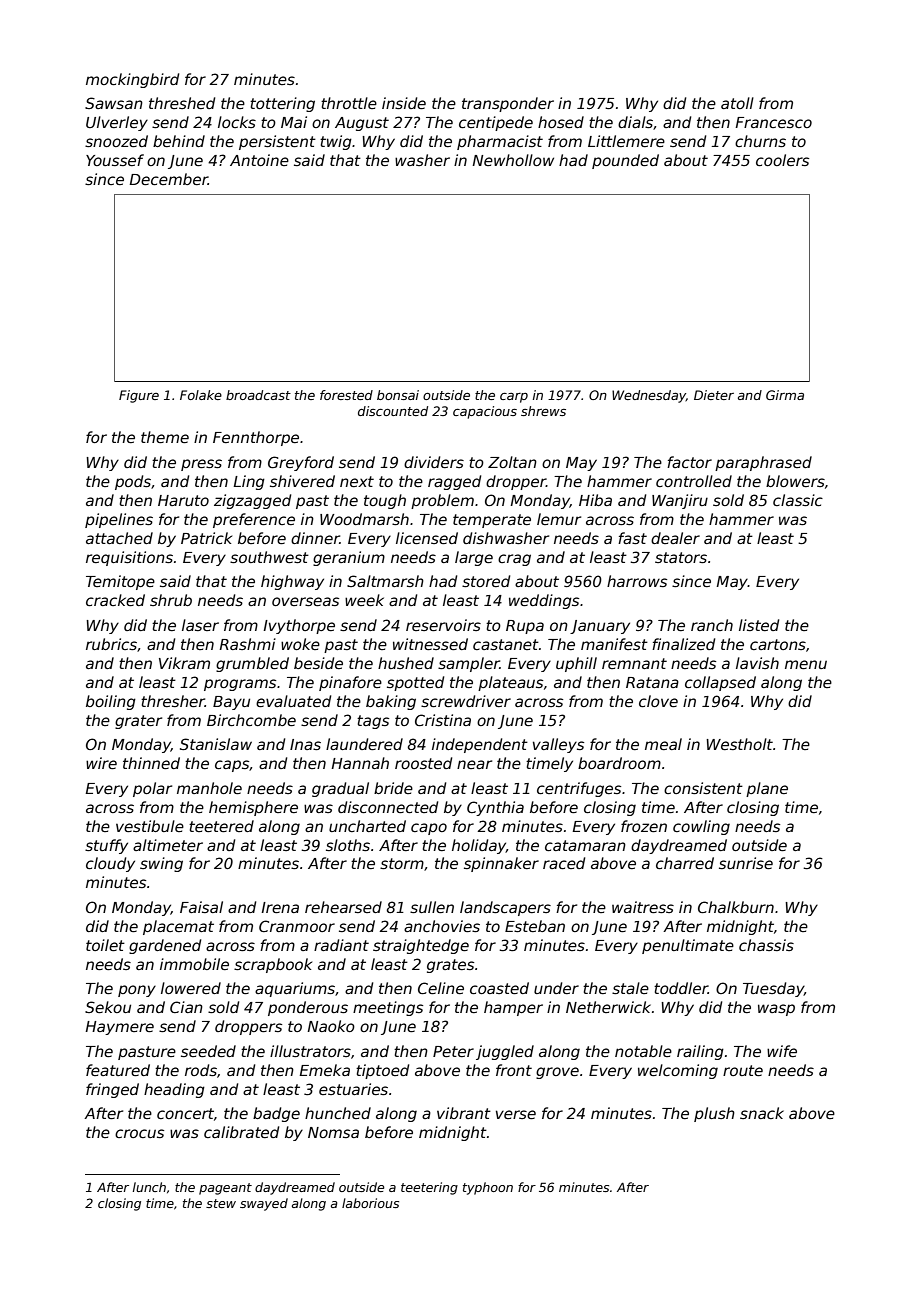 The width and height of the document is (924, 1308). What do you see at coordinates (168, 179) in the document?
I see `December` at bounding box center [168, 179].
